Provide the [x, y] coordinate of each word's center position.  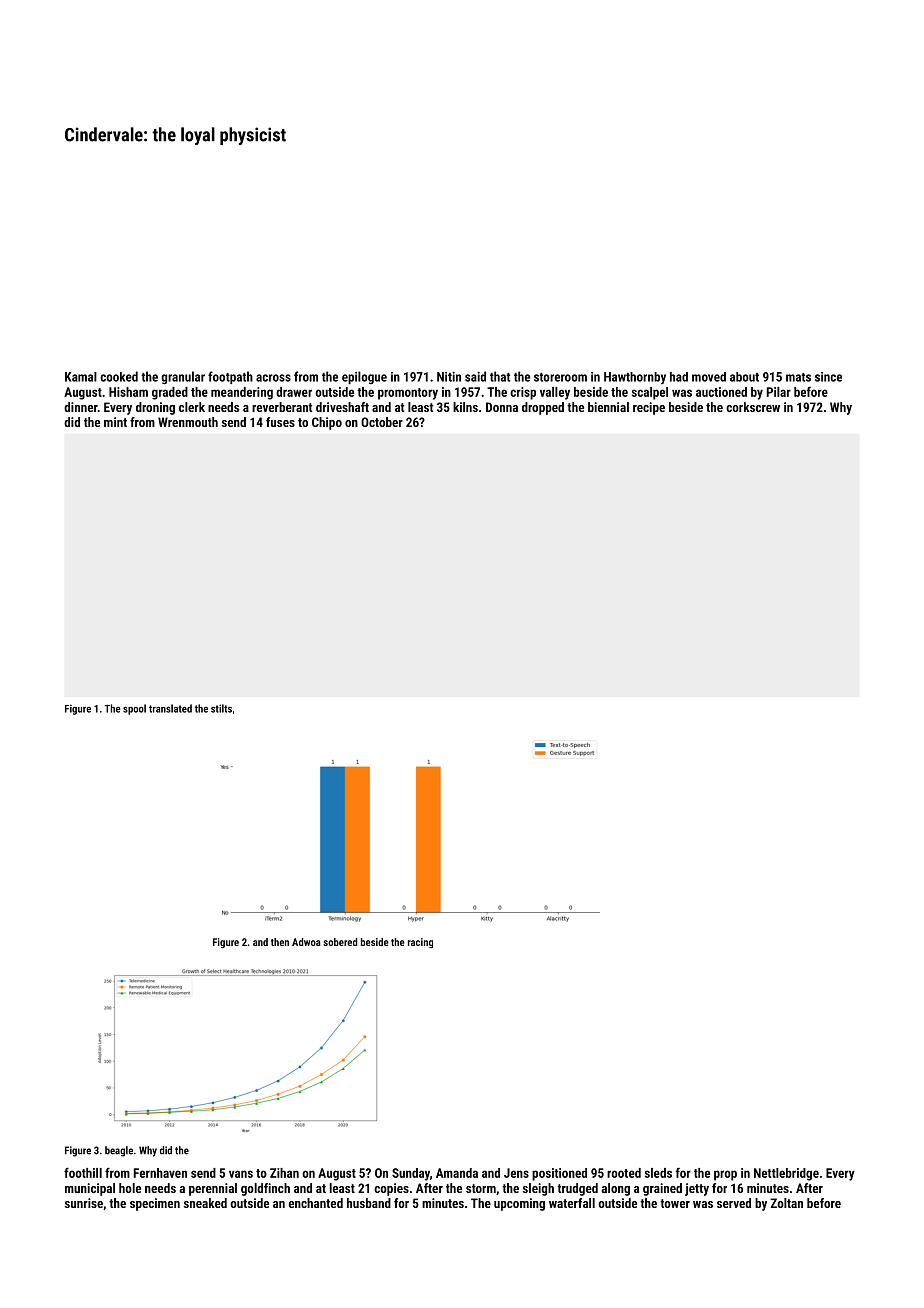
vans [241, 1174]
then [280, 942]
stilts [221, 708]
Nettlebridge [786, 1174]
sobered [340, 942]
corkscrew [753, 407]
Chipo [327, 423]
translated [170, 708]
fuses [280, 422]
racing [420, 943]
